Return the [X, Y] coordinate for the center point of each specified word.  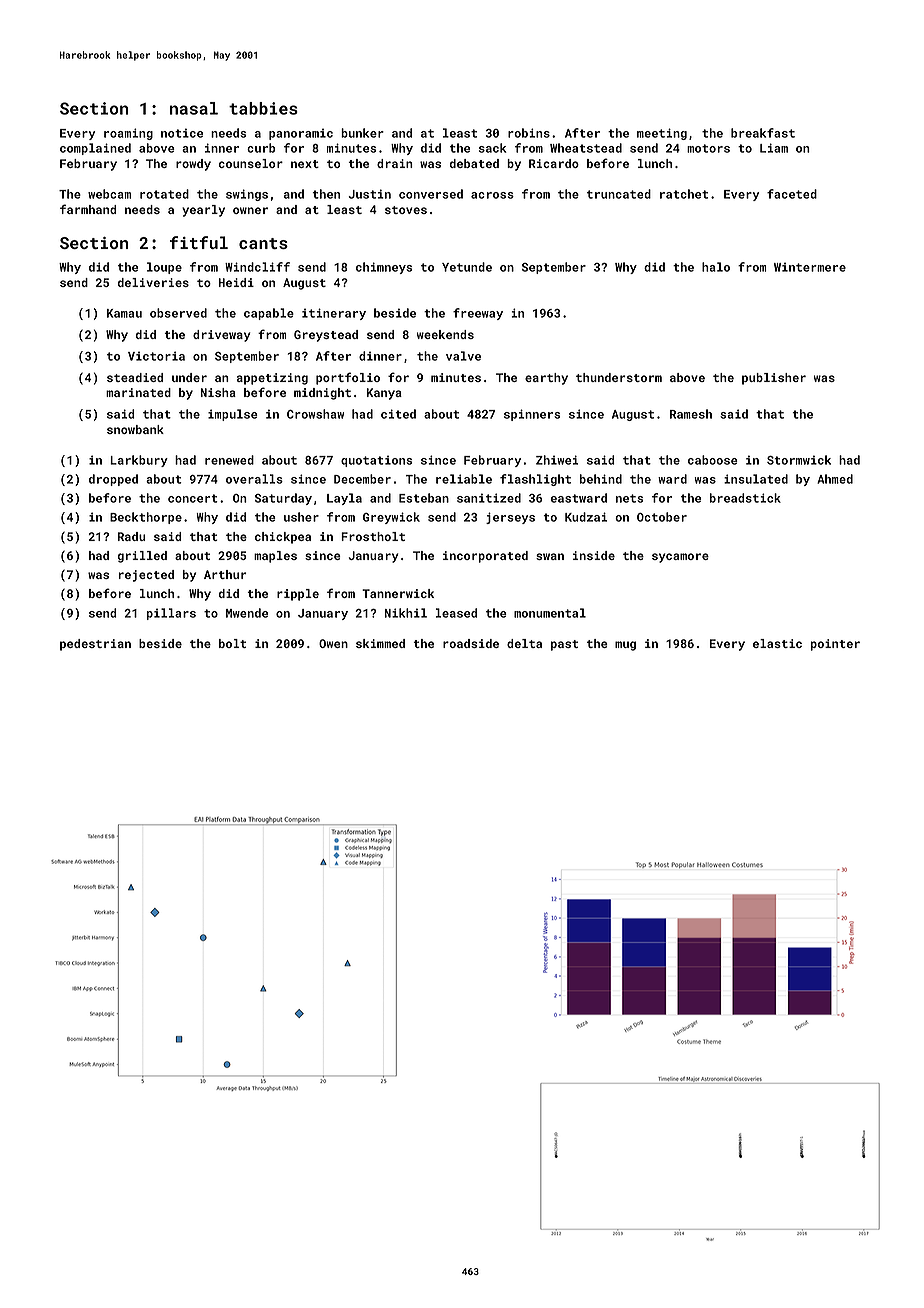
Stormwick [799, 460]
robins [529, 133]
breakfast [763, 133]
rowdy [193, 165]
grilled [142, 557]
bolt [232, 643]
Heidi [236, 282]
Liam [774, 148]
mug [625, 646]
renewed [229, 460]
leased [456, 613]
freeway [478, 314]
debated [474, 163]
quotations [376, 461]
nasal [194, 108]
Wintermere [810, 267]
